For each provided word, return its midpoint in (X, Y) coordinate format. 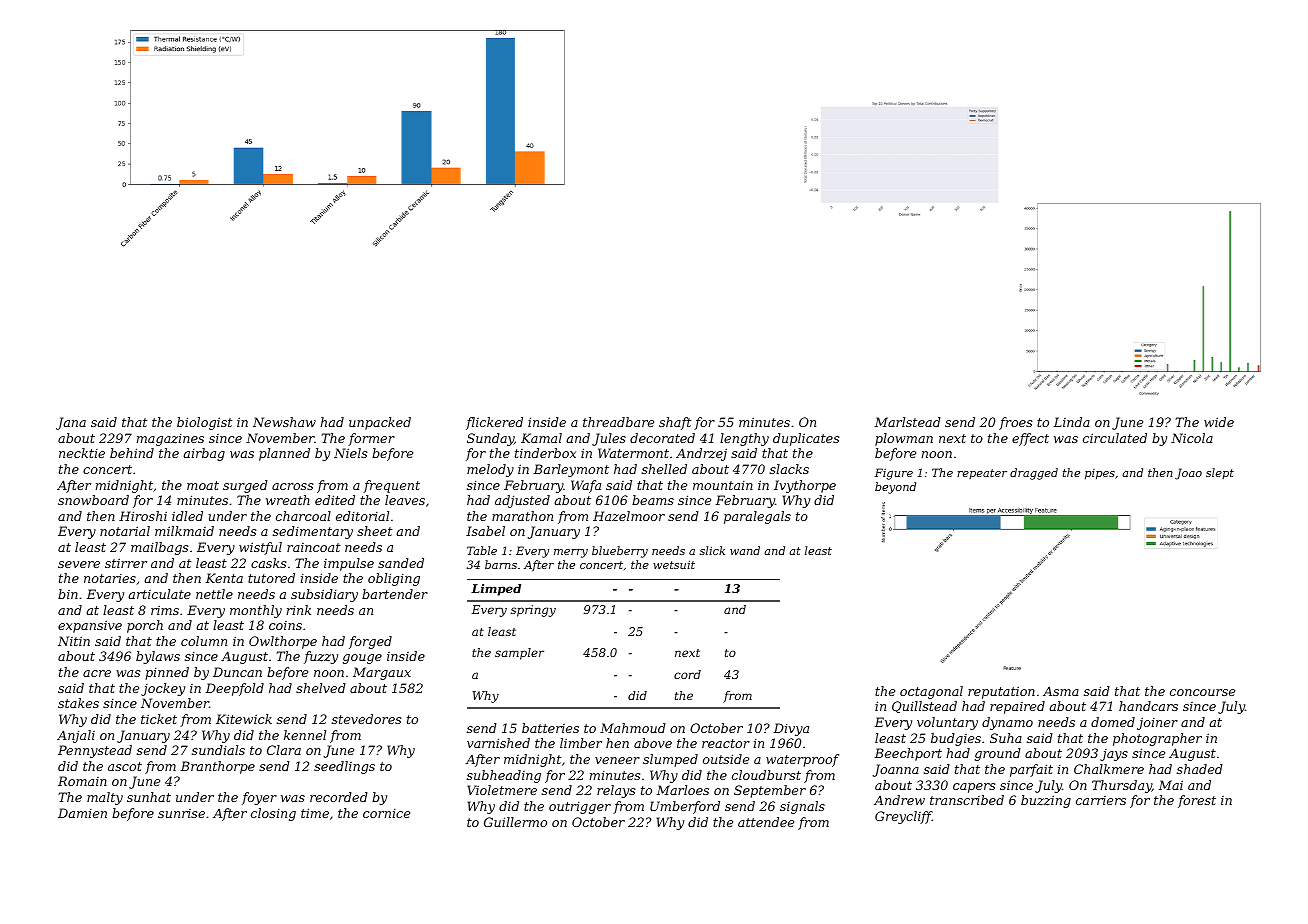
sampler (519, 654)
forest (1197, 801)
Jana (71, 423)
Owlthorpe (283, 642)
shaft (675, 423)
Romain (82, 781)
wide (1219, 422)
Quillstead (924, 707)
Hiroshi (143, 516)
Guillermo (515, 822)
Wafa (586, 486)
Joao (1188, 474)
